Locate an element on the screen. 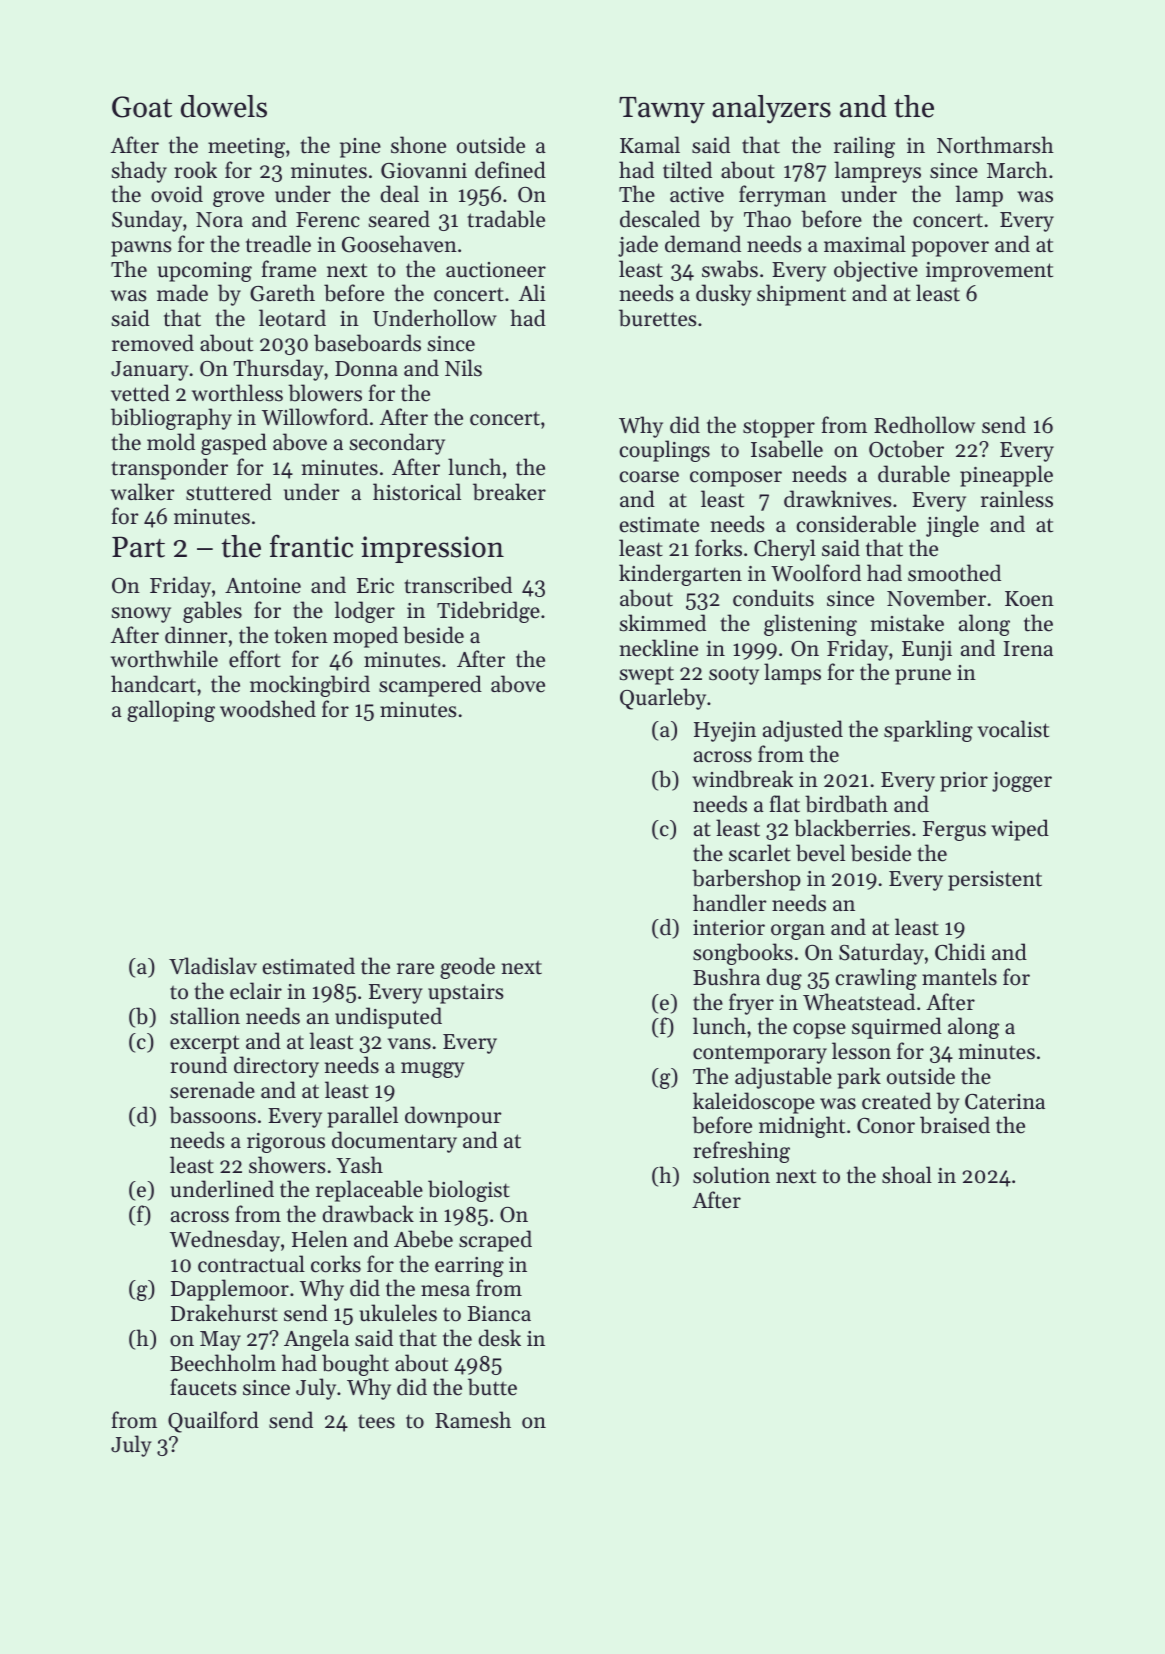 The image size is (1165, 1654). mockingbird is located at coordinates (310, 686).
